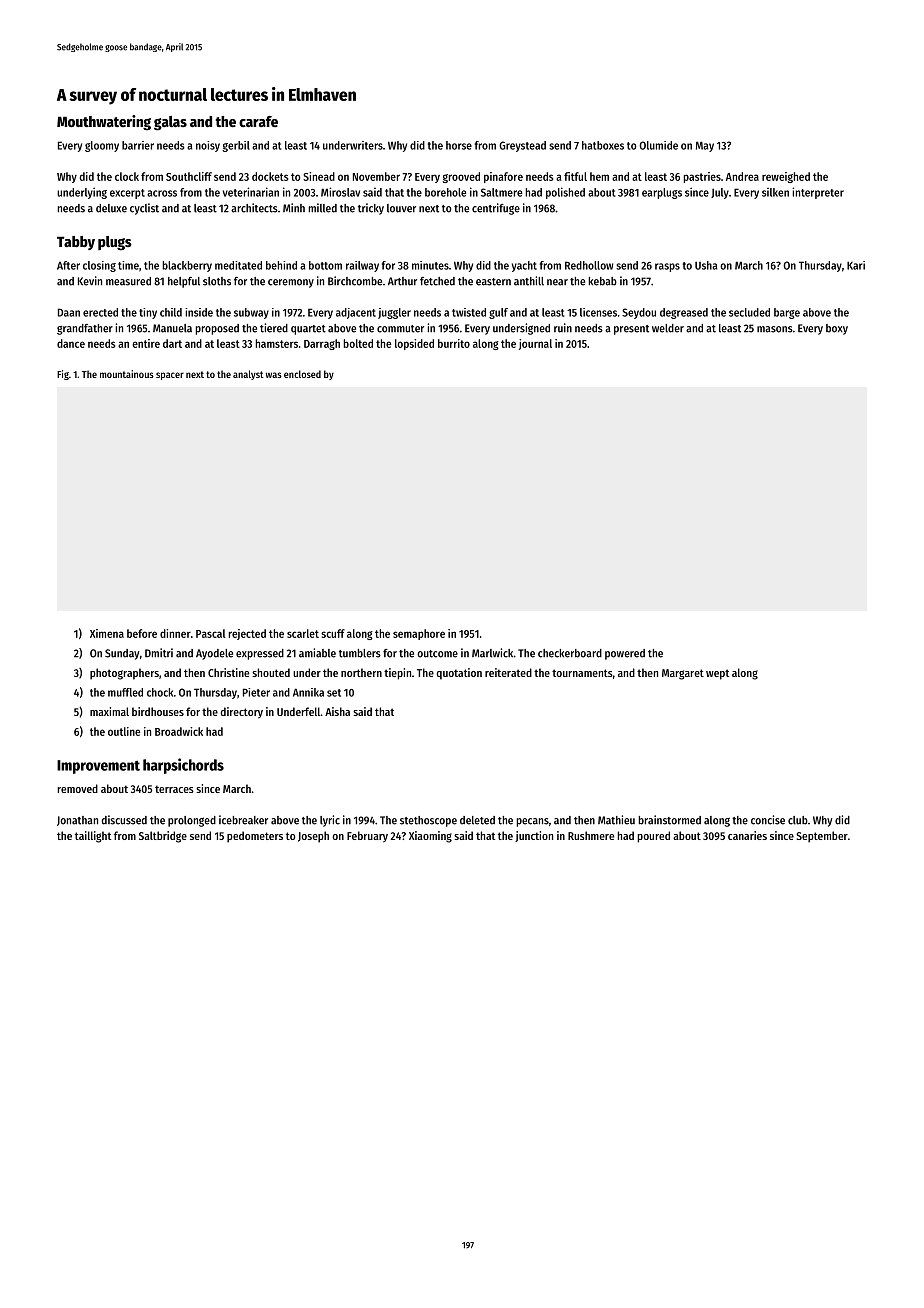 The image size is (924, 1308). I want to click on masons, so click(775, 329).
